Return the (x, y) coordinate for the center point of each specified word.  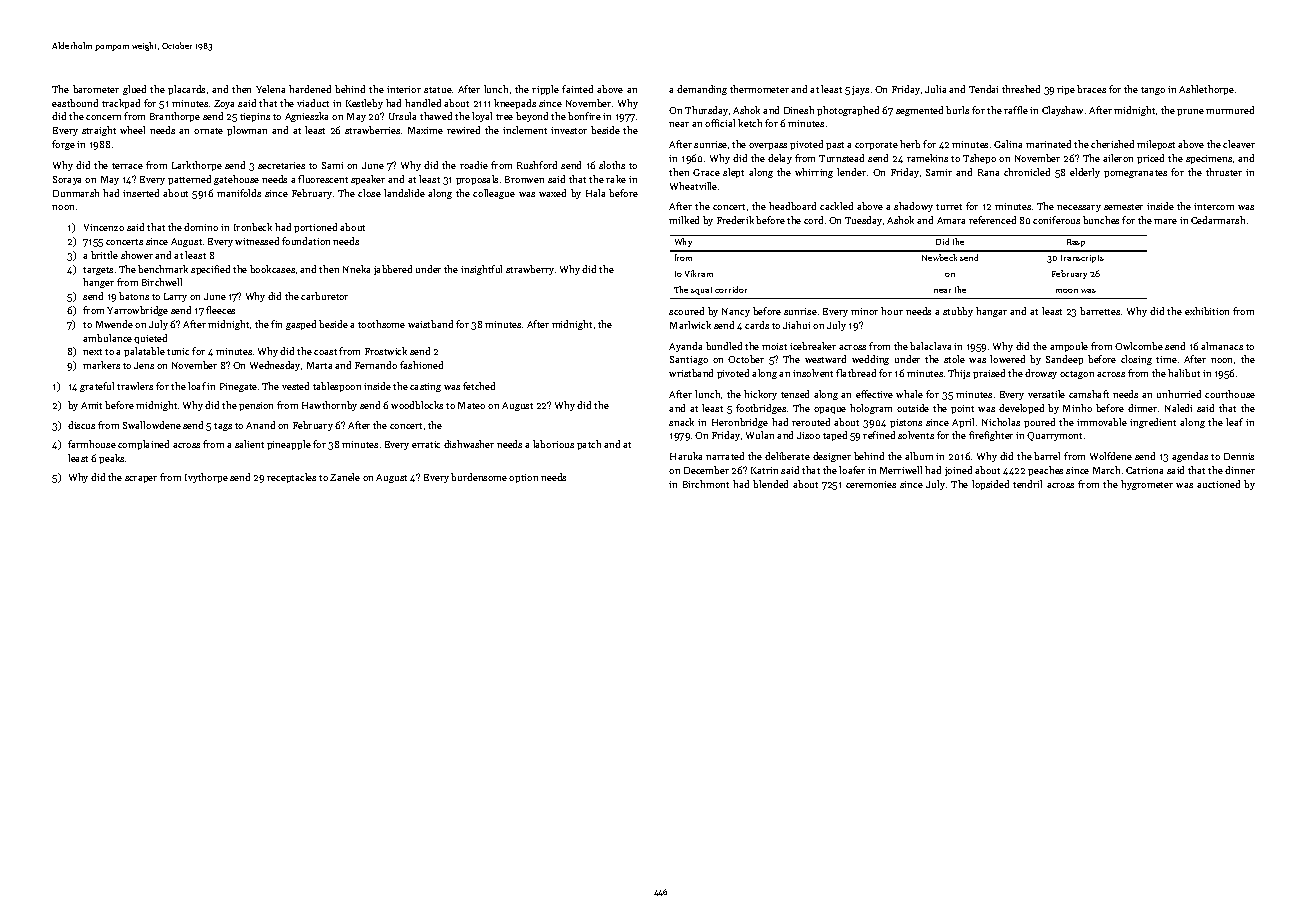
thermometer (759, 89)
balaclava (930, 346)
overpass (768, 146)
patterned (189, 180)
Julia (935, 89)
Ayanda (685, 347)
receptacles (291, 478)
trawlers (135, 386)
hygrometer (1147, 485)
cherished (1112, 144)
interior (404, 89)
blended (770, 484)
